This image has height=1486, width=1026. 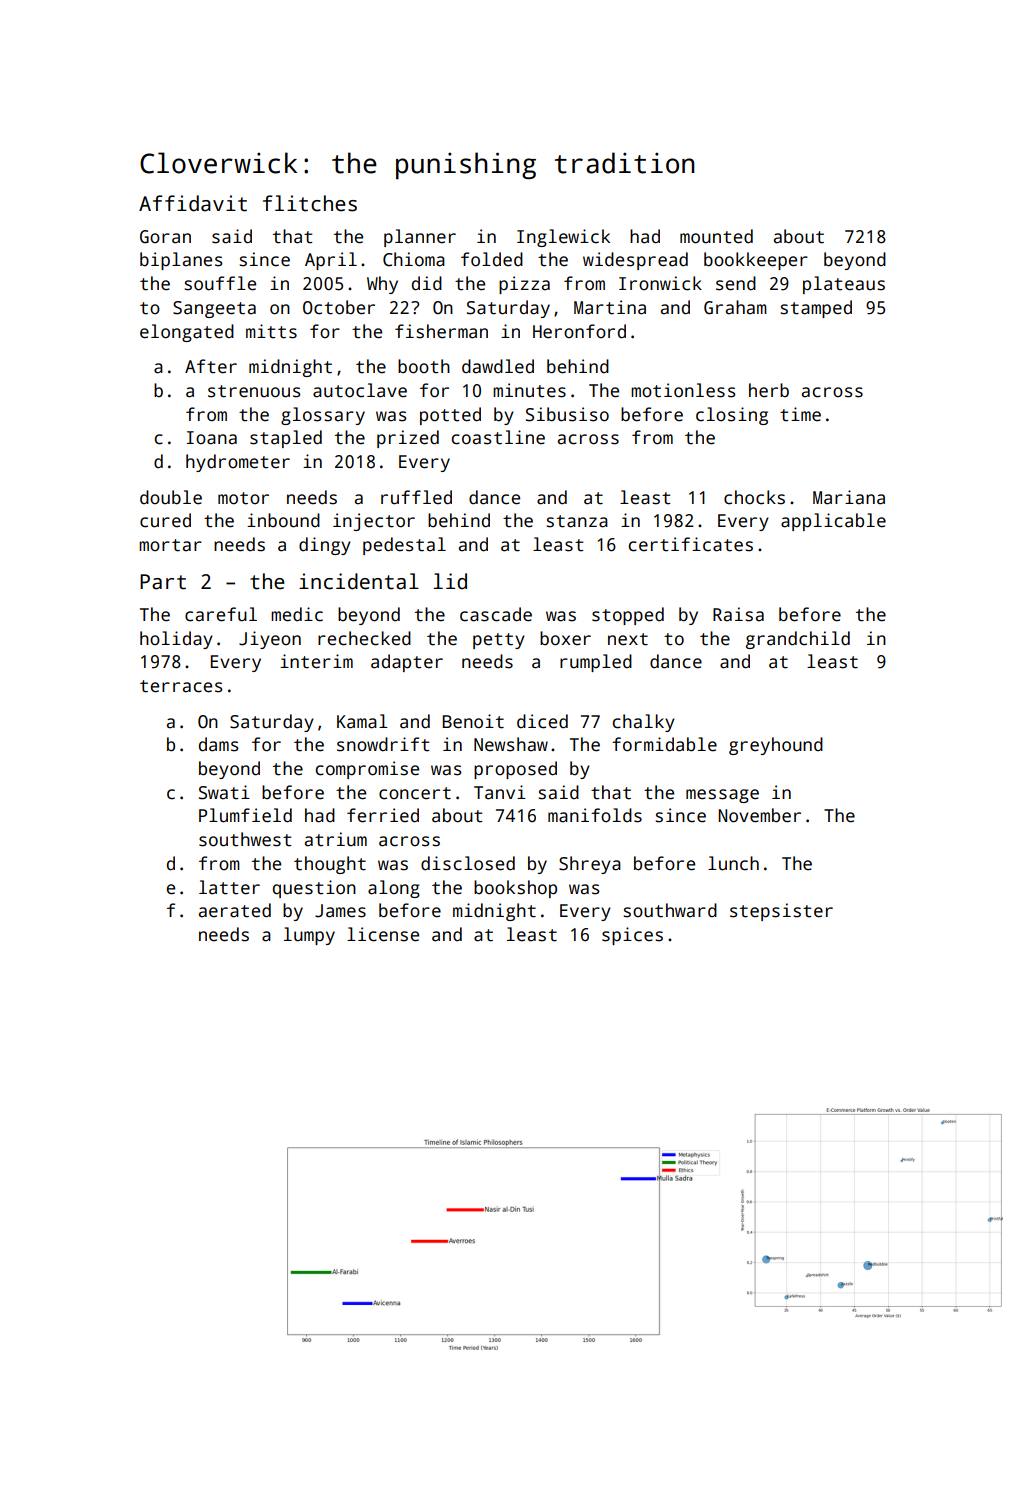 I want to click on Affidavit, so click(x=193, y=203).
